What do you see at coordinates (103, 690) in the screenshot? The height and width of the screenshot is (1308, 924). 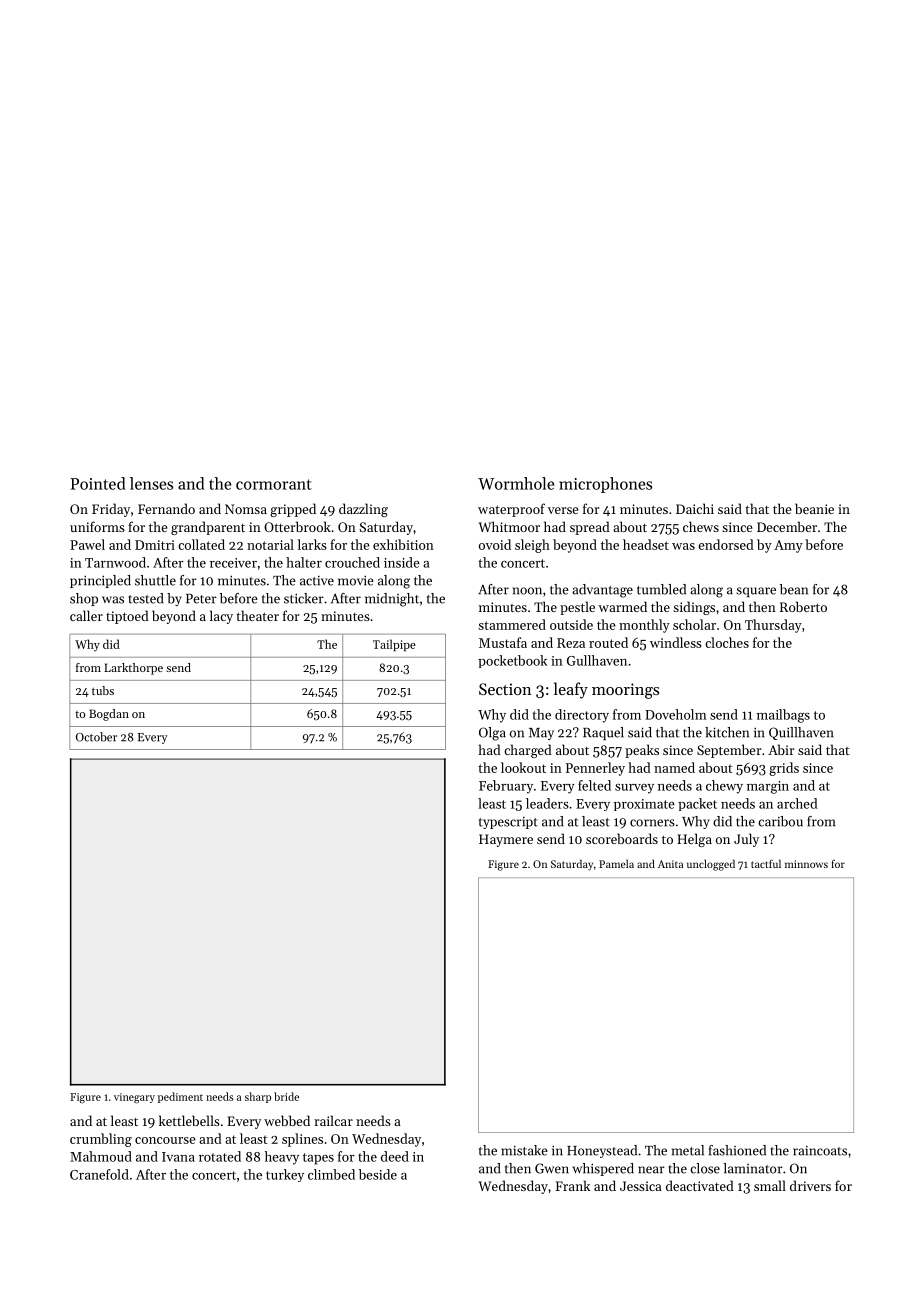 I see `tubs` at bounding box center [103, 690].
